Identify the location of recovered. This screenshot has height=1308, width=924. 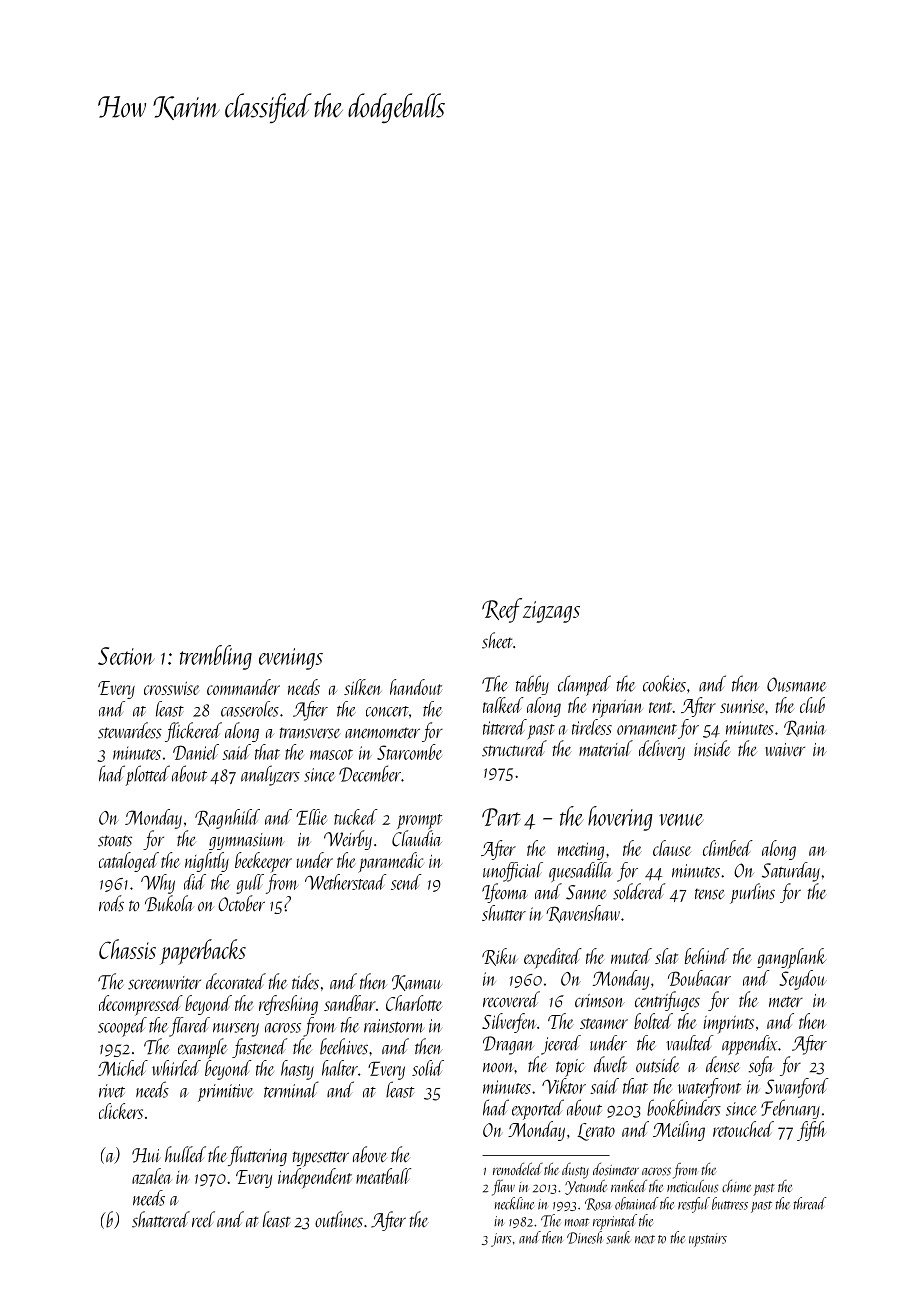
(511, 999).
